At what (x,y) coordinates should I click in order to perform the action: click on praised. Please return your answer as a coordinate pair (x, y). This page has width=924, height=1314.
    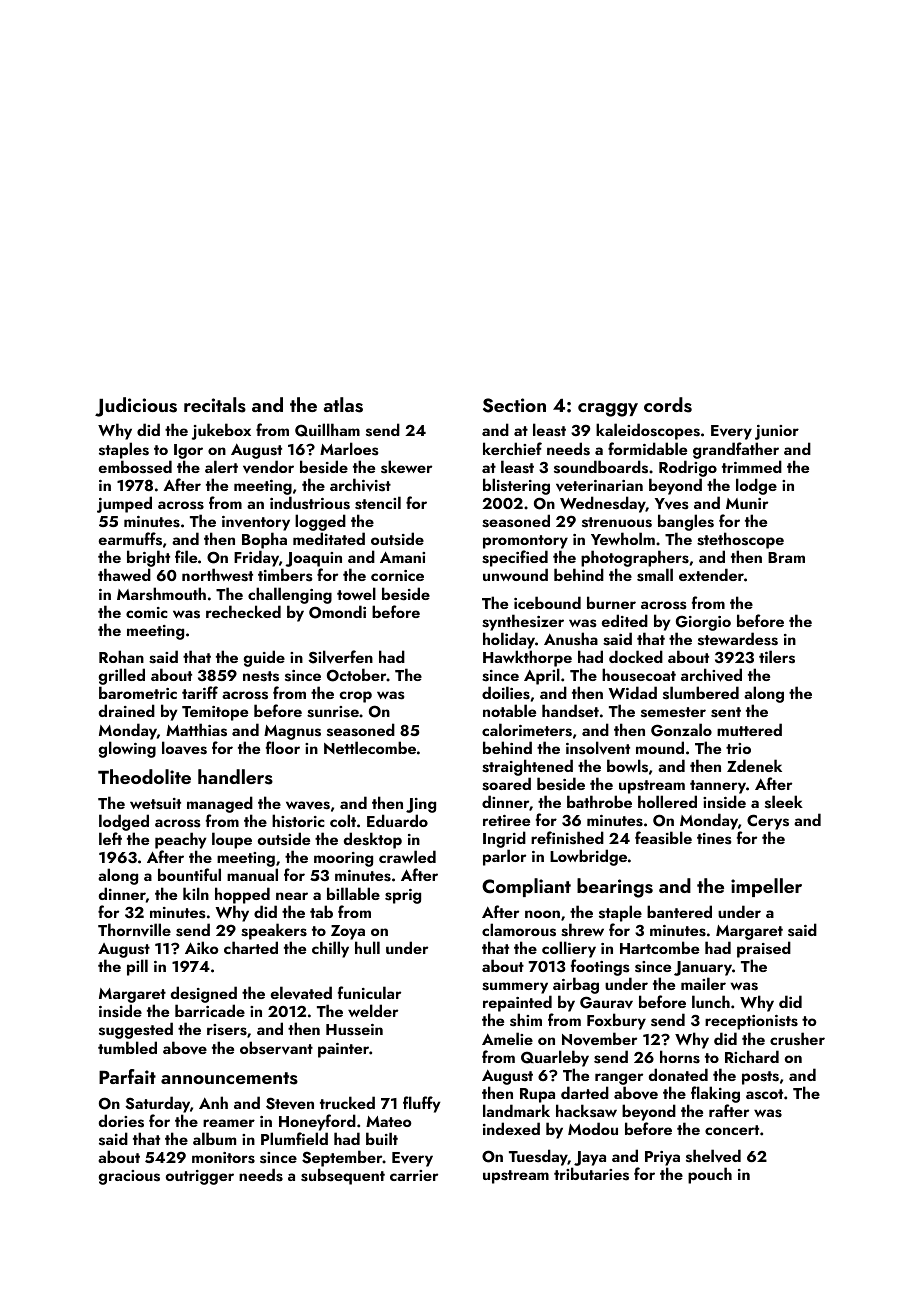
    Looking at the image, I should click on (764, 949).
